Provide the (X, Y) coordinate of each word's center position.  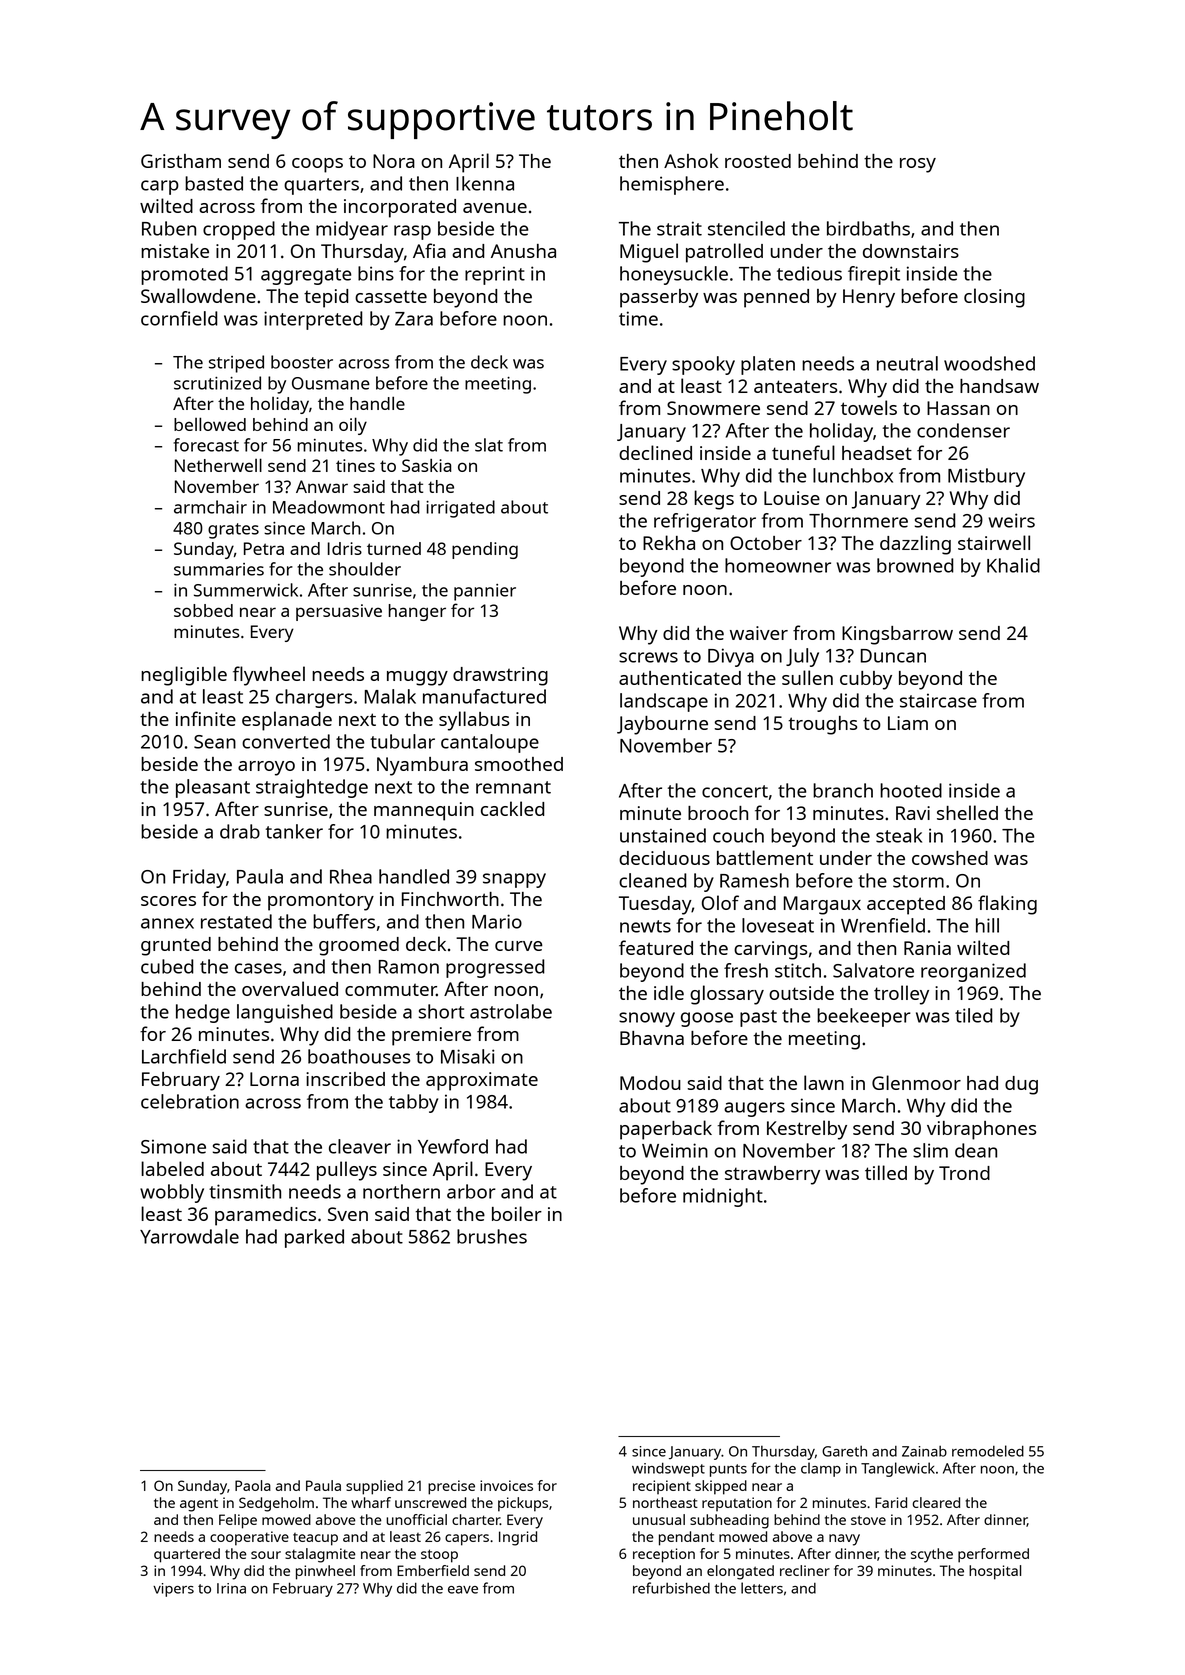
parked (314, 1238)
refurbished (671, 1588)
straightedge (312, 788)
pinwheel (325, 1572)
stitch (798, 970)
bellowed (210, 424)
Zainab (924, 1451)
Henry (869, 298)
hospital (995, 1572)
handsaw (999, 386)
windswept (668, 1470)
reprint (495, 275)
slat (489, 445)
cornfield (179, 318)
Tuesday (655, 905)
